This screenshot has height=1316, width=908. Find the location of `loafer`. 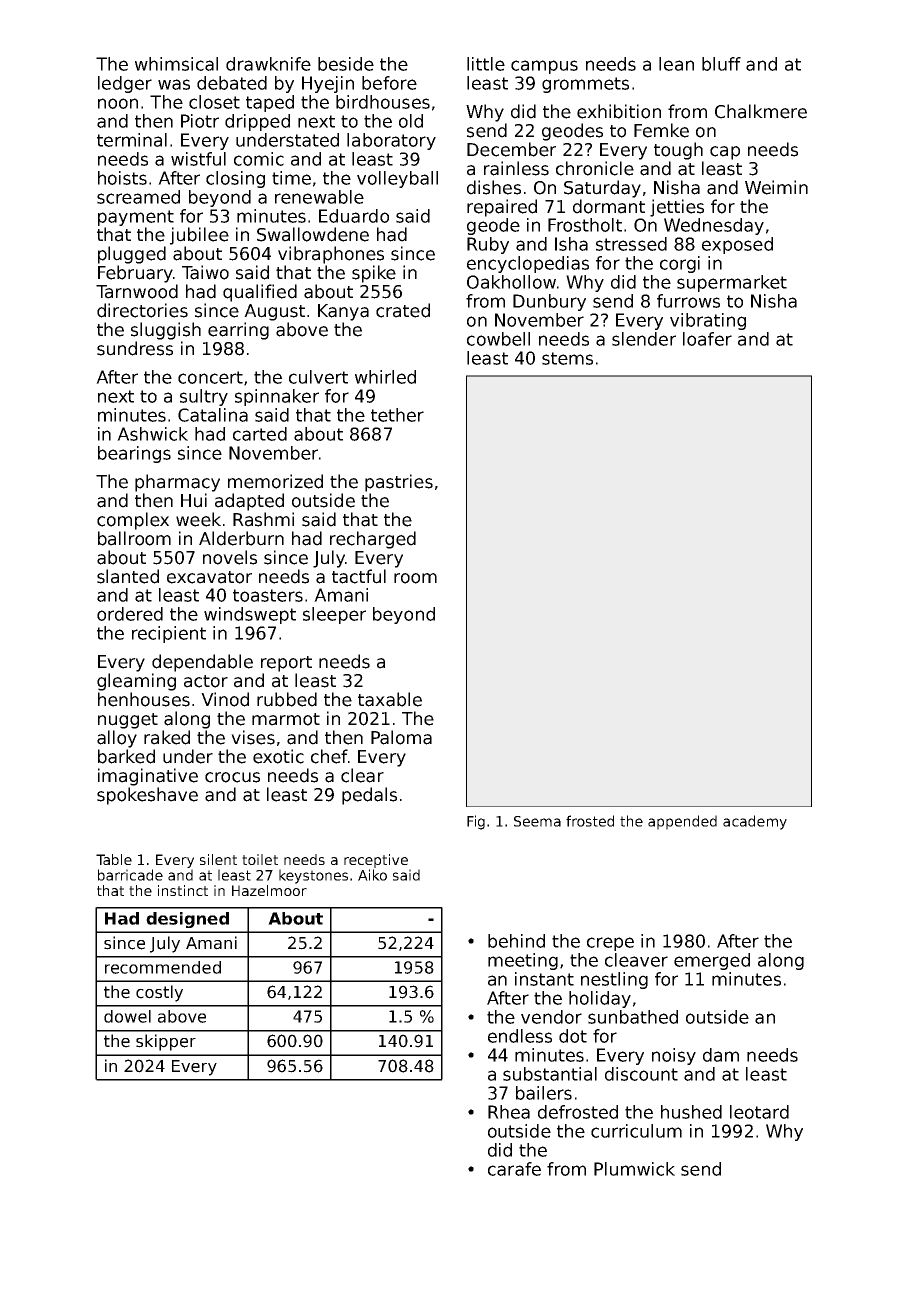

loafer is located at coordinates (707, 339).
